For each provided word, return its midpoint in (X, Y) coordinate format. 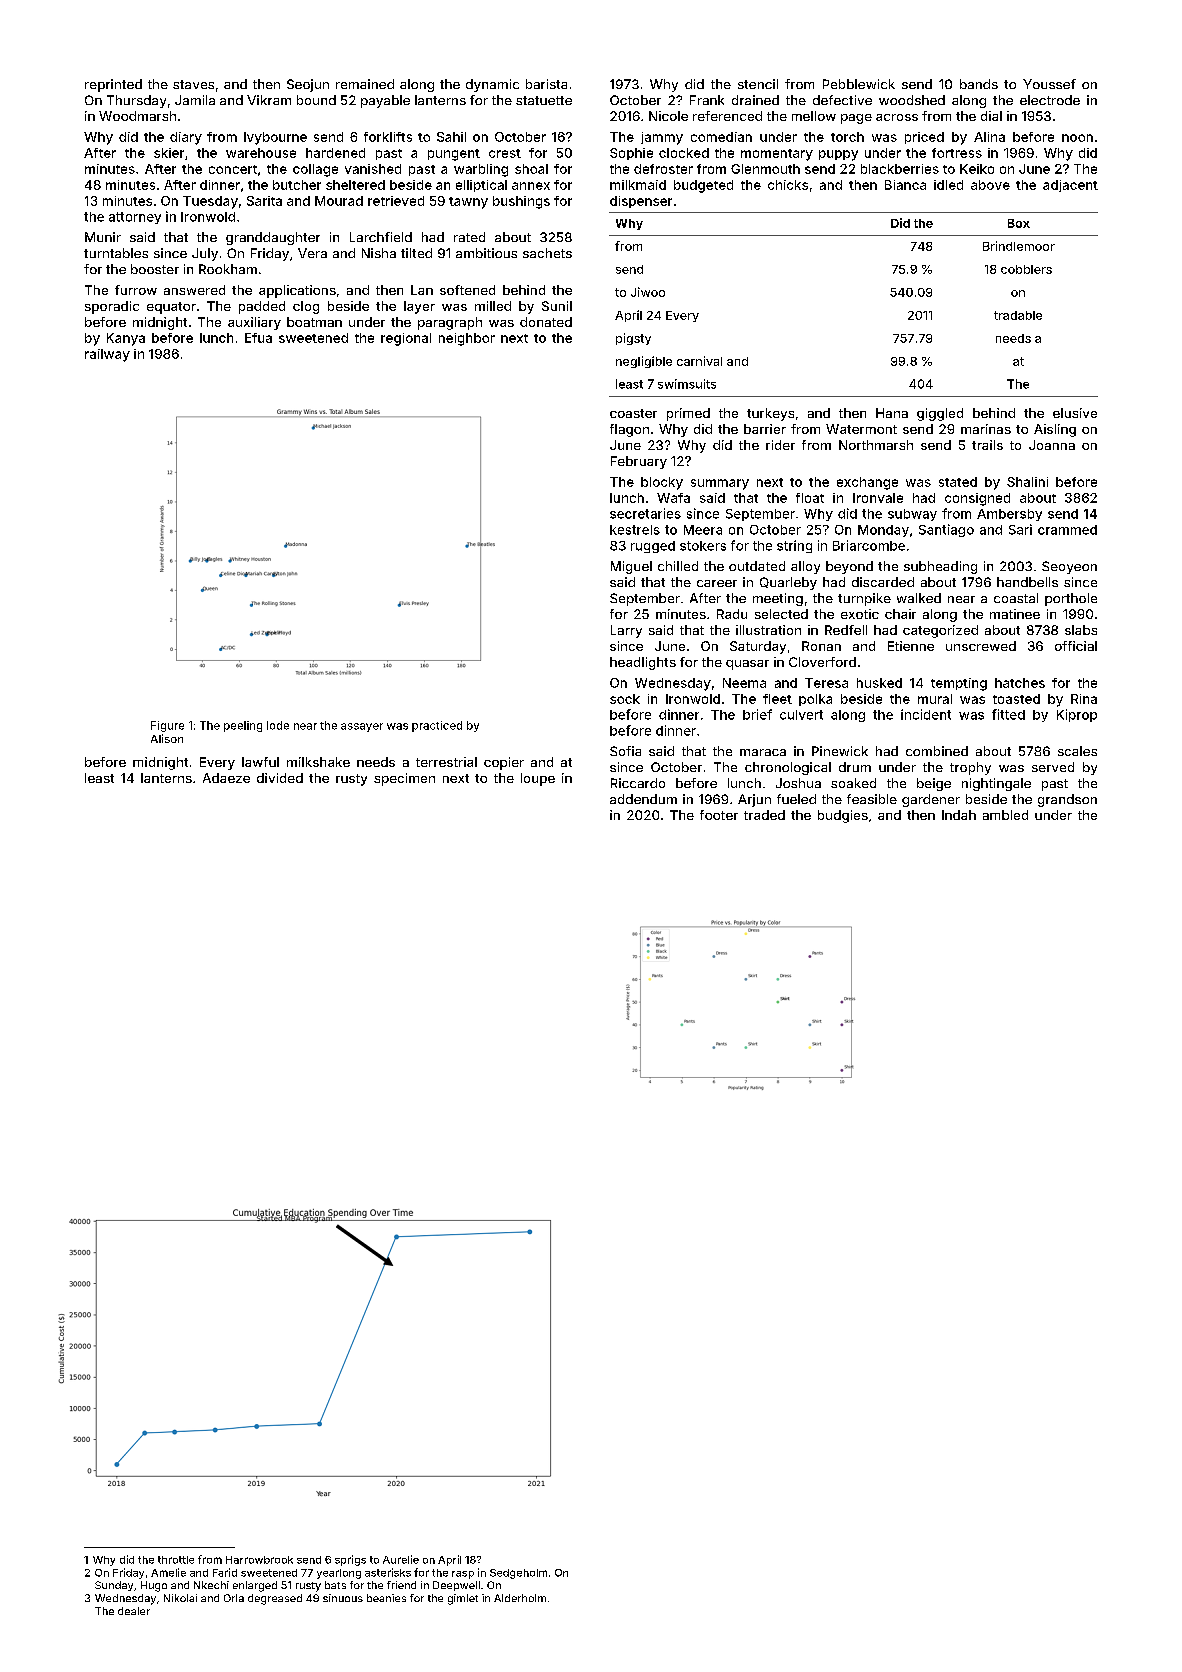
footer (719, 815)
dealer (134, 1611)
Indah (959, 815)
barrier (765, 429)
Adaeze (226, 778)
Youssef (1049, 84)
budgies (843, 816)
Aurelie (401, 1559)
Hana (892, 413)
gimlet (463, 1599)
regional (406, 339)
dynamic (492, 85)
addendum (643, 799)
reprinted (113, 85)
